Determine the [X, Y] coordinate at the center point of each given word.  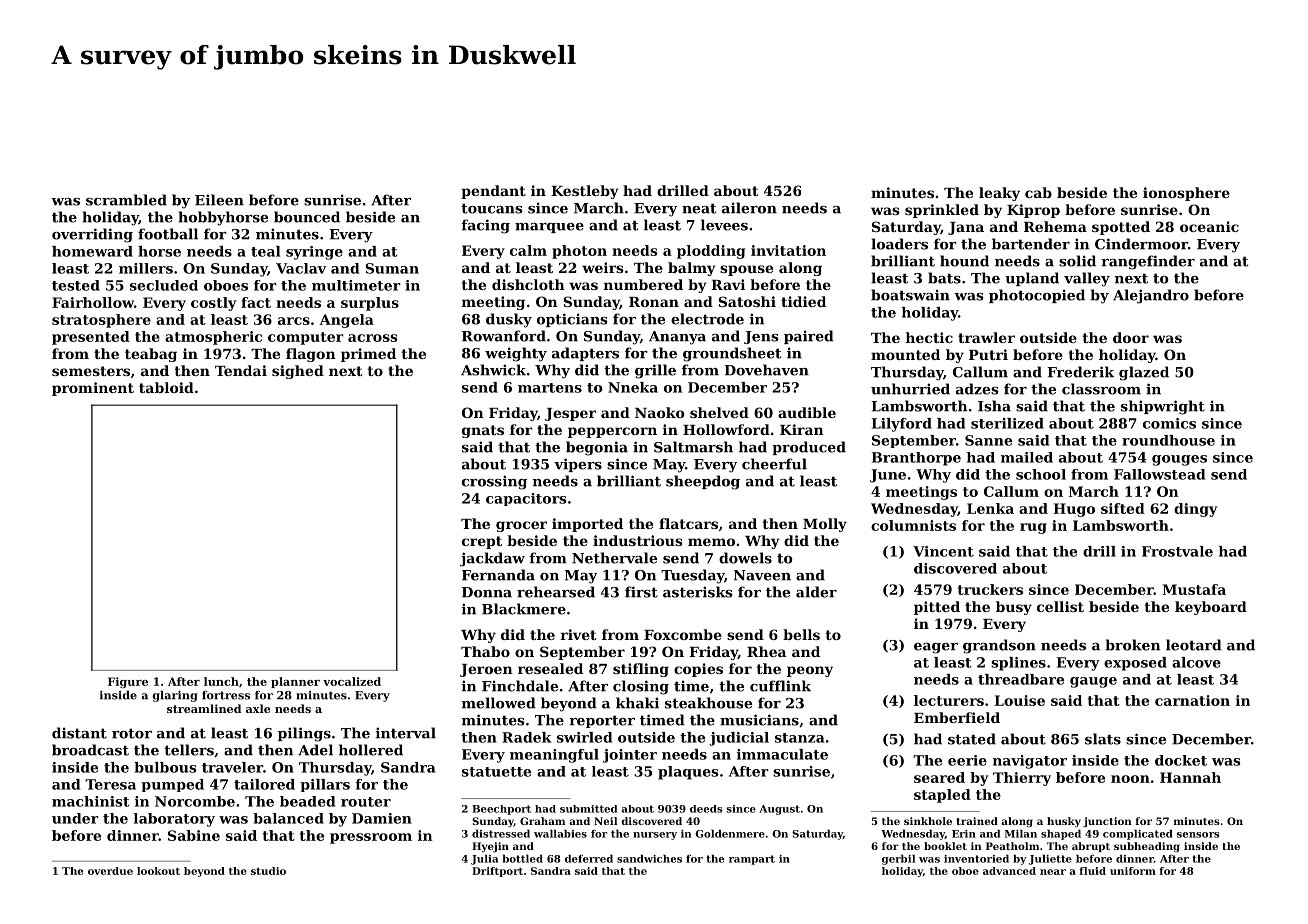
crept [482, 542]
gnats [483, 431]
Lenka [990, 508]
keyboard [1211, 608]
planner [295, 682]
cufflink [780, 686]
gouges [1179, 460]
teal [265, 251]
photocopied [1037, 296]
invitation [788, 250]
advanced [1009, 871]
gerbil [898, 859]
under [75, 818]
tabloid [166, 387]
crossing [494, 482]
